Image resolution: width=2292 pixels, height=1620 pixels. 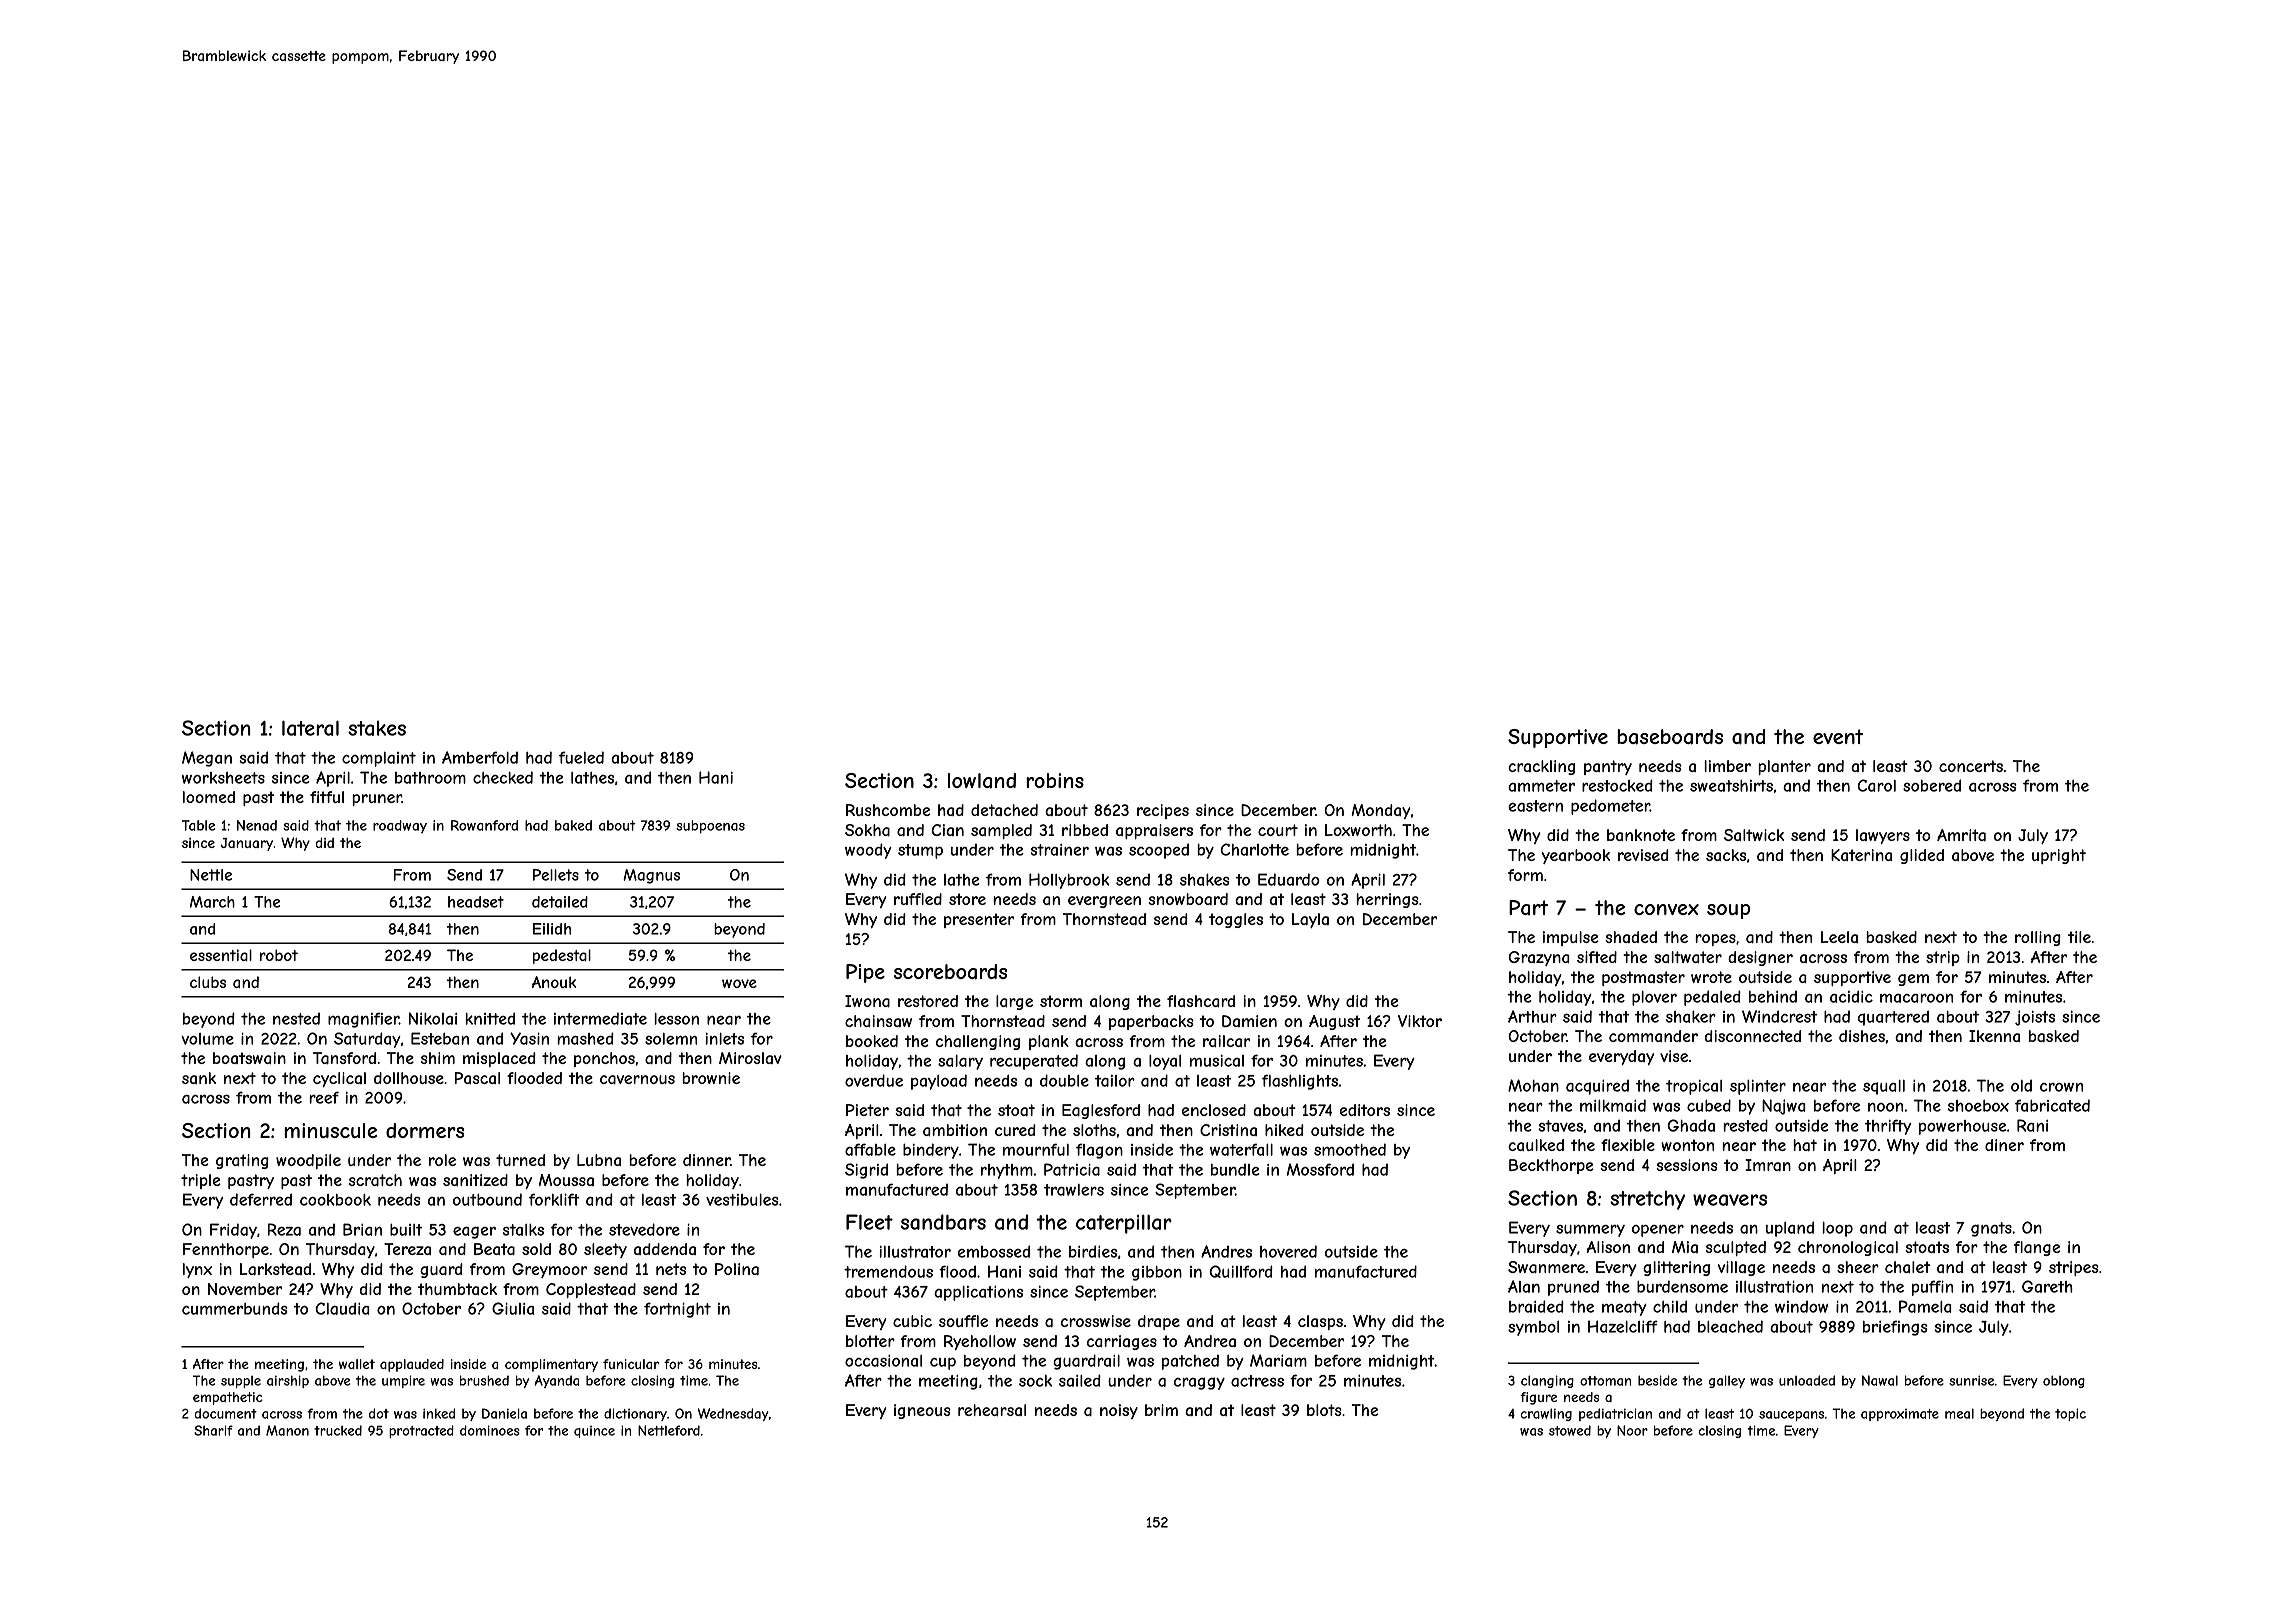 What do you see at coordinates (257, 825) in the document?
I see `Nenad` at bounding box center [257, 825].
